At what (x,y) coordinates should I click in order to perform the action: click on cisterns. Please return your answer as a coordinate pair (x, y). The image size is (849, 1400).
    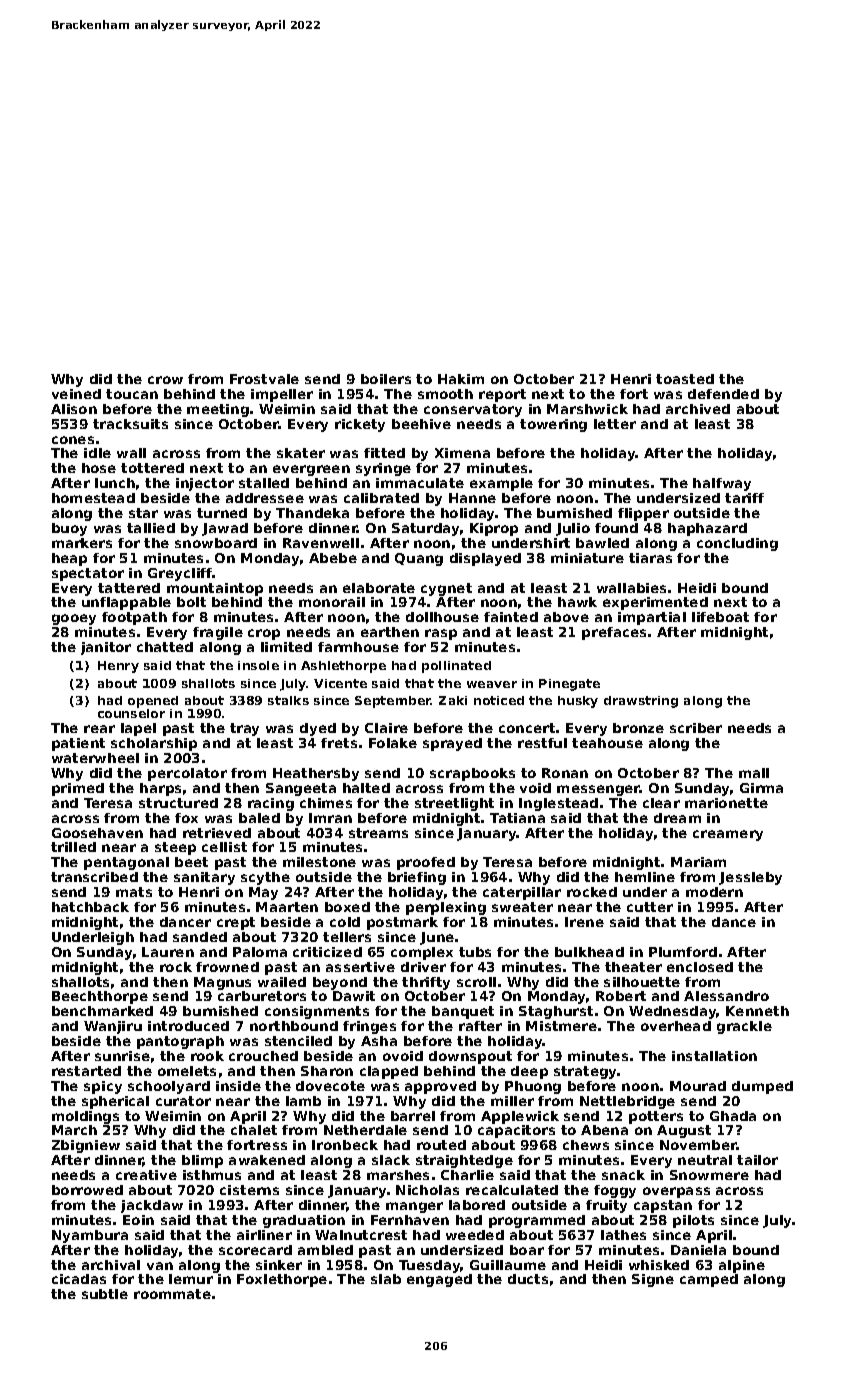
    Looking at the image, I should click on (249, 1190).
